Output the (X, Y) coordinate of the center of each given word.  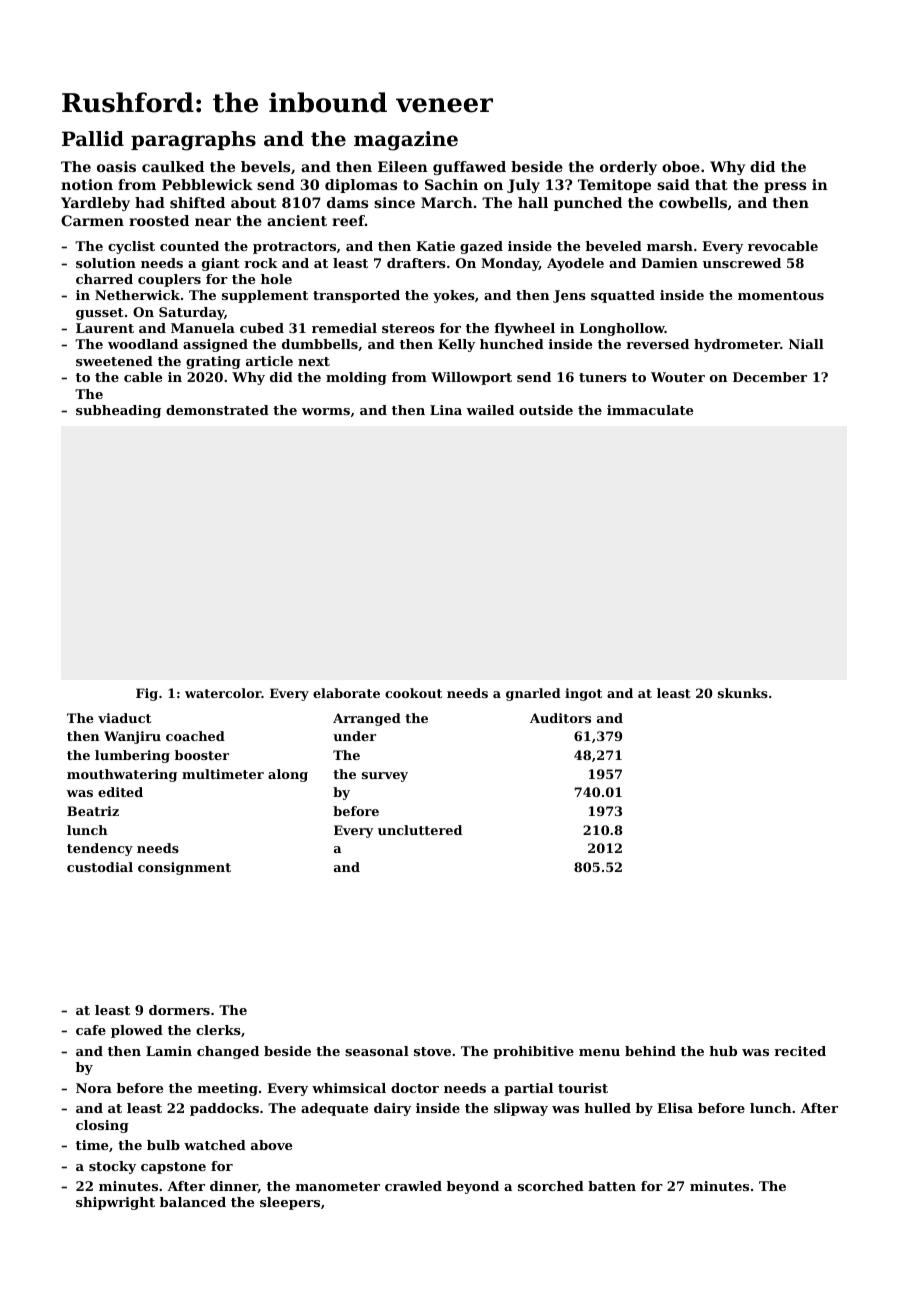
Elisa (675, 1108)
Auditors (560, 718)
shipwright (115, 1203)
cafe (91, 1030)
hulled (607, 1108)
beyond (473, 1187)
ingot (583, 694)
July (523, 186)
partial (528, 1089)
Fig (147, 694)
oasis (116, 166)
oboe (681, 166)
